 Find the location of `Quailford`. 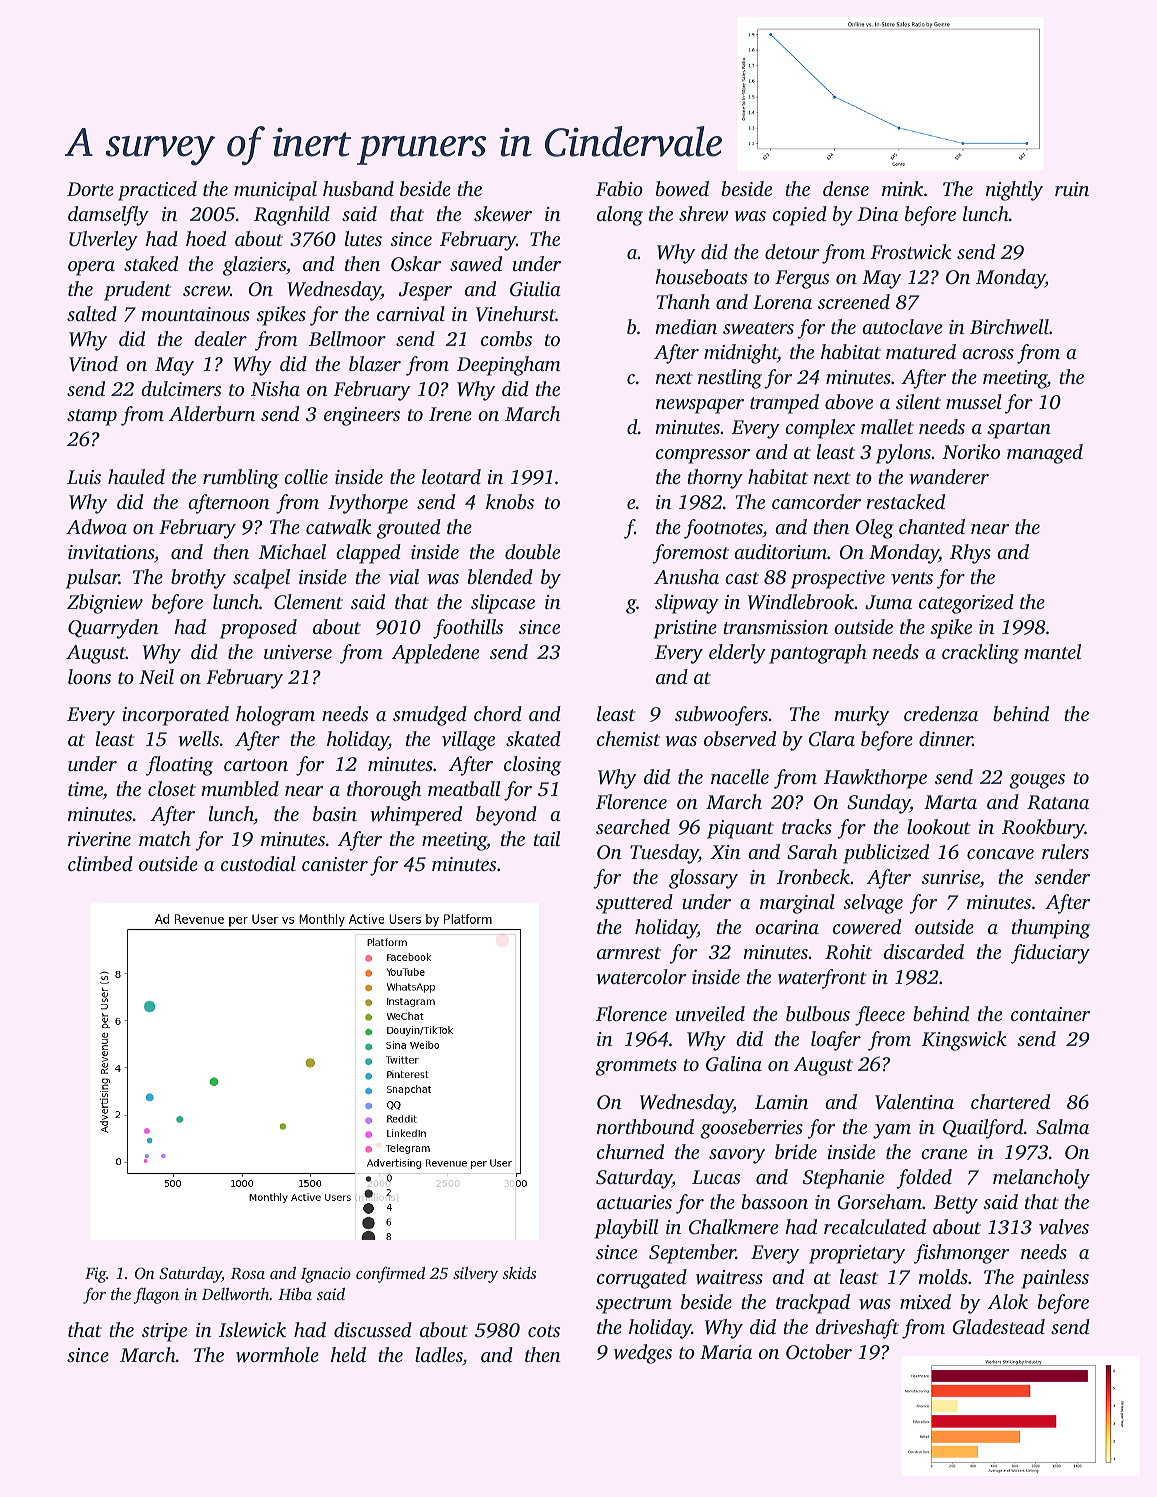

Quailford is located at coordinates (983, 1129).
